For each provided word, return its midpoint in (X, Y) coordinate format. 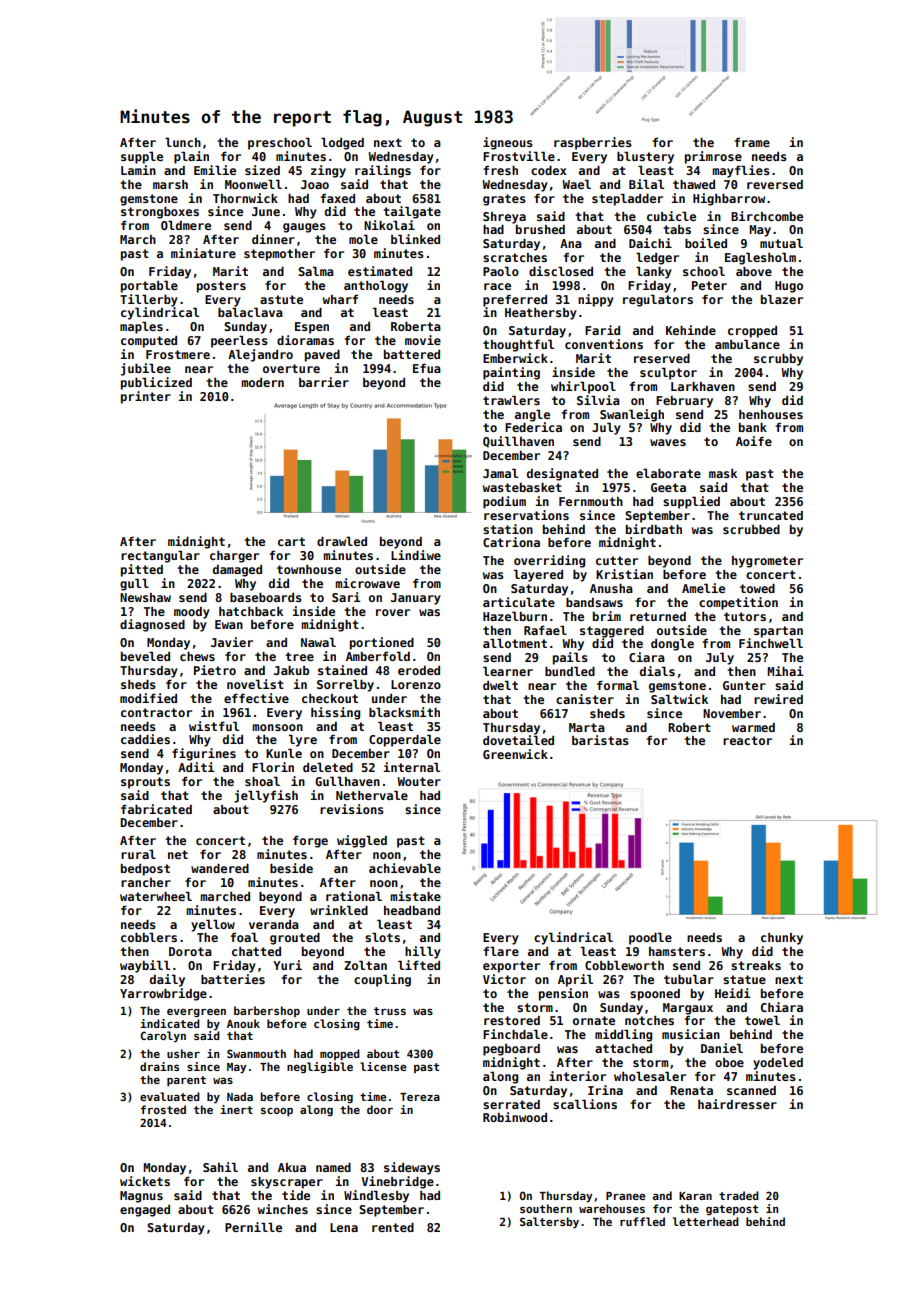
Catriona (511, 542)
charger (234, 557)
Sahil (220, 1167)
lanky (654, 272)
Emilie (215, 170)
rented (393, 1227)
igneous (508, 143)
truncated (771, 515)
